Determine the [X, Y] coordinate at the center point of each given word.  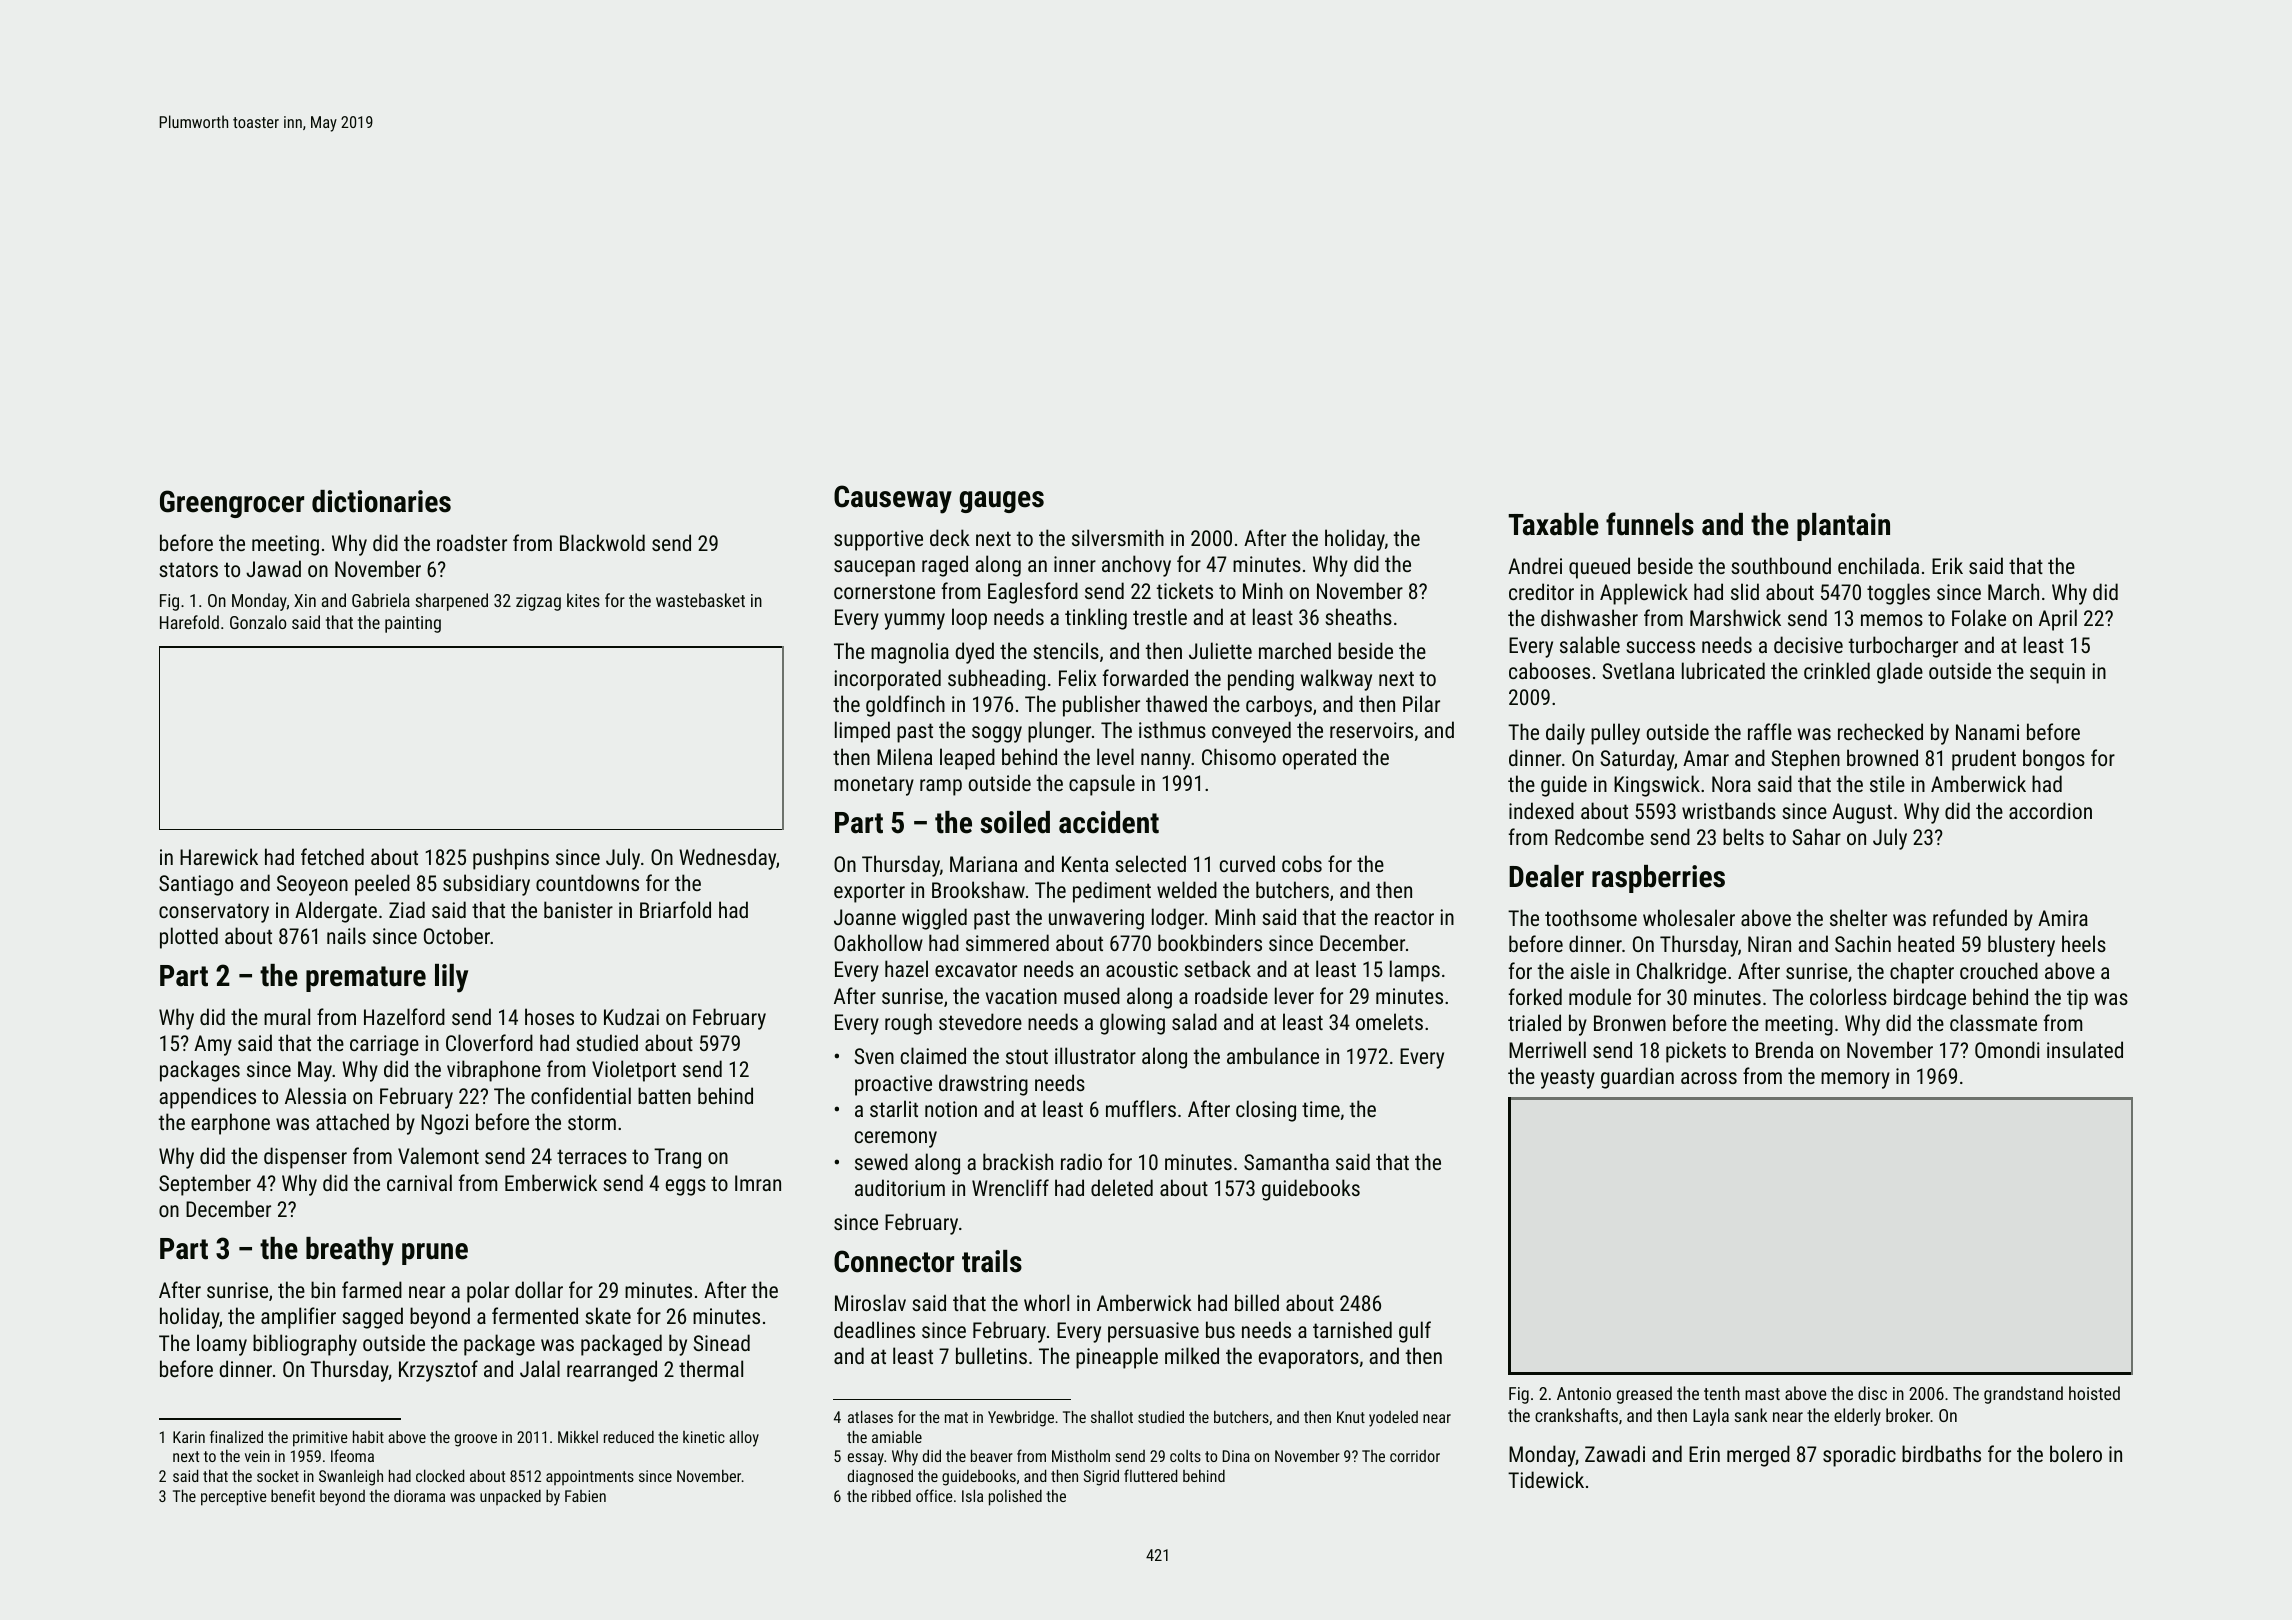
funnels [1650, 524]
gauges [1001, 502]
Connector [894, 1261]
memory [1855, 1080]
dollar [539, 1289]
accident [1109, 822]
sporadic [1859, 1456]
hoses [549, 1016]
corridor [1415, 1456]
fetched [332, 856]
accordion [2050, 810]
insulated [2085, 1049]
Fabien [585, 1496]
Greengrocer [232, 504]
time [1321, 1109]
